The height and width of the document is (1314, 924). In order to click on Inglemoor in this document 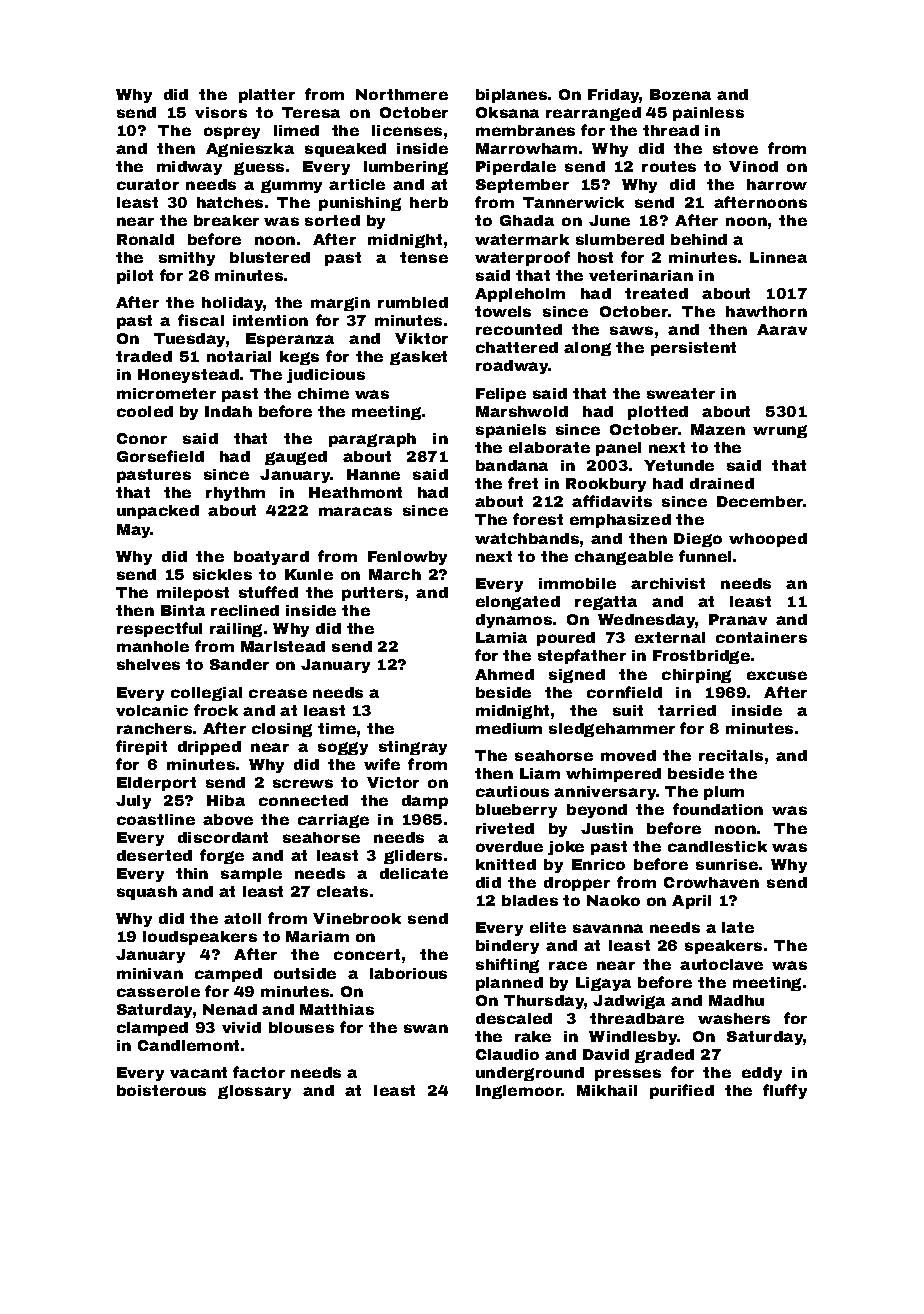, I will do `click(519, 1092)`.
